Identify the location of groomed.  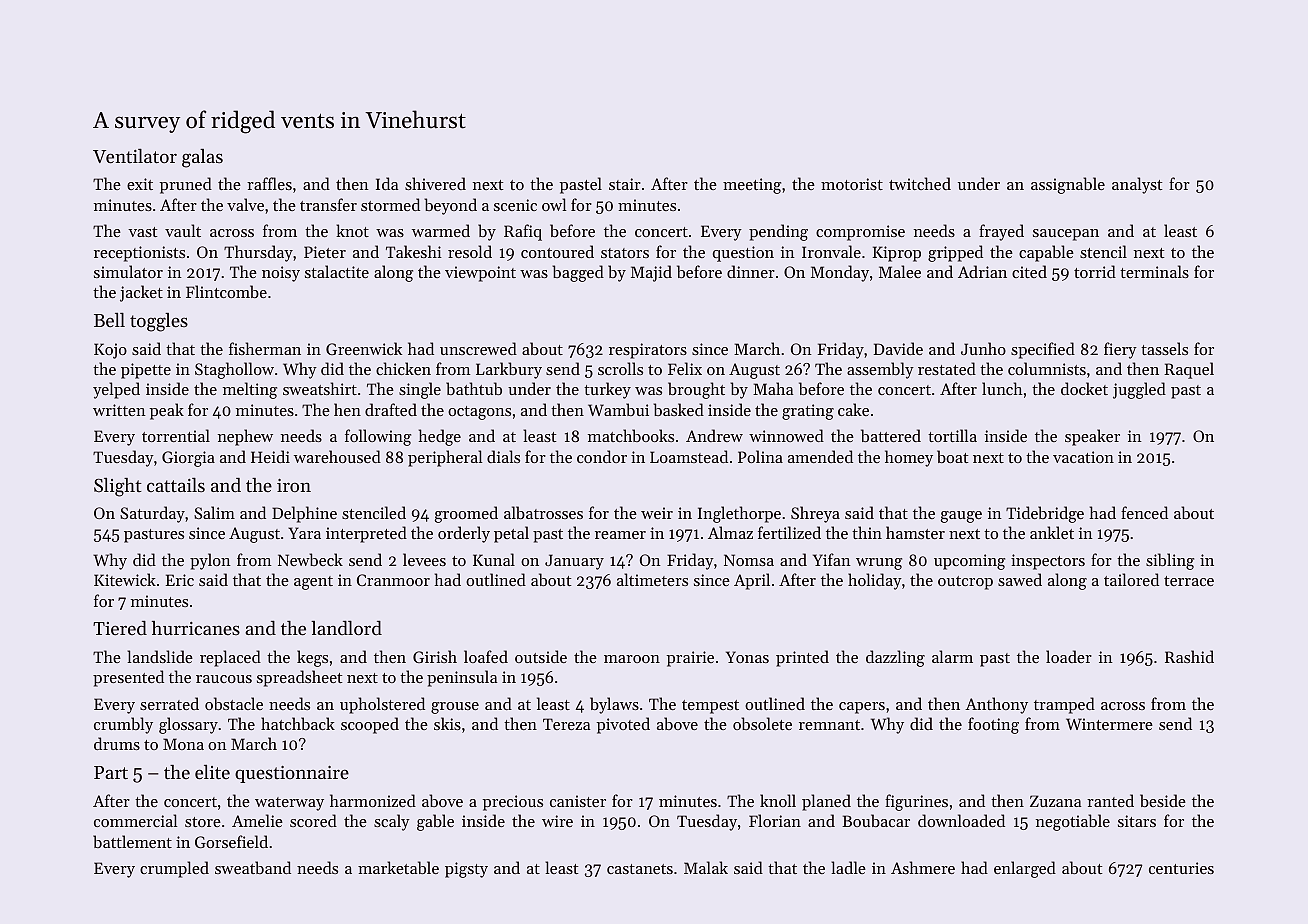
(466, 514).
